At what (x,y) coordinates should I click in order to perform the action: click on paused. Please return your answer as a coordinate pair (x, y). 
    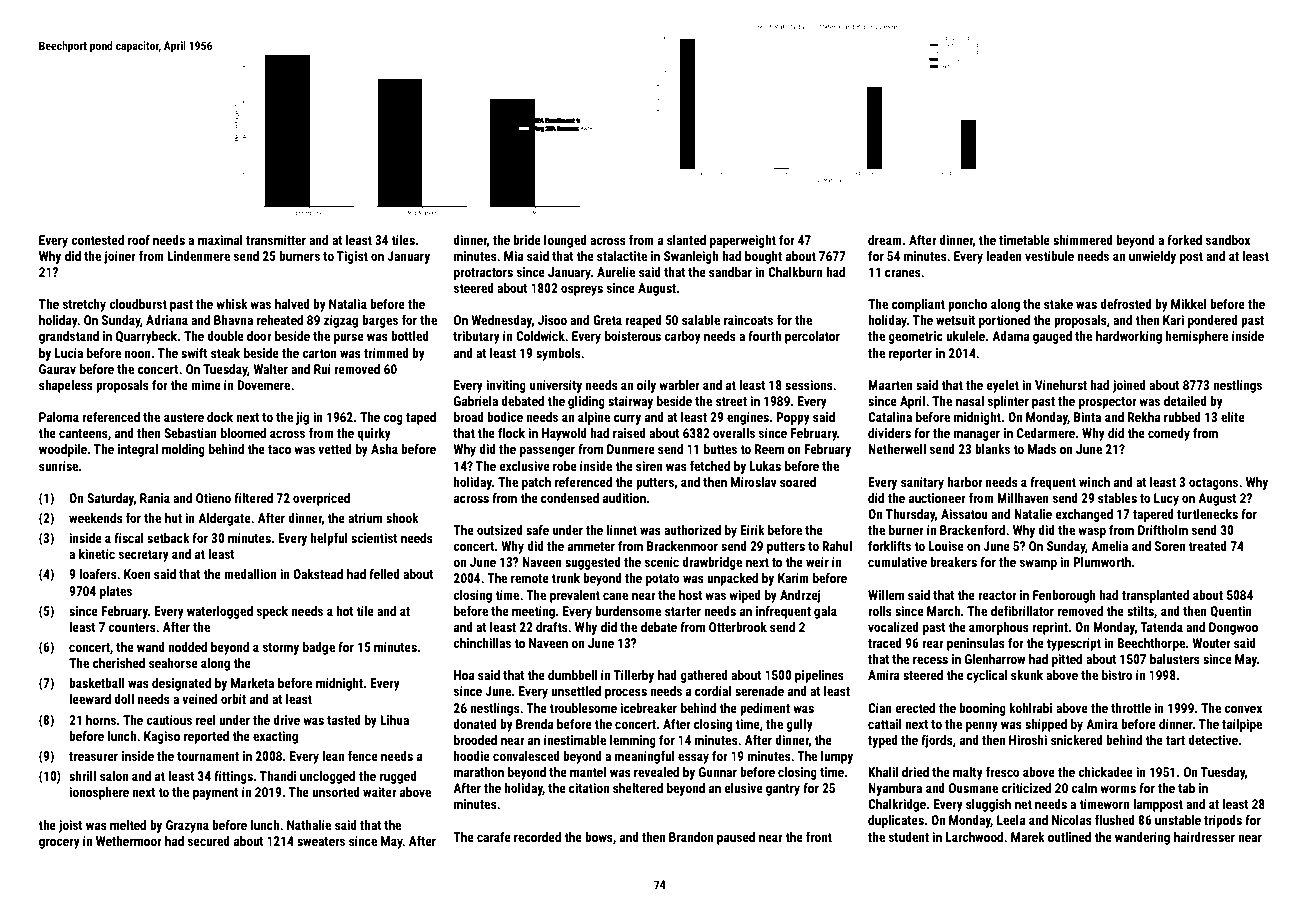
    Looking at the image, I should click on (736, 838).
